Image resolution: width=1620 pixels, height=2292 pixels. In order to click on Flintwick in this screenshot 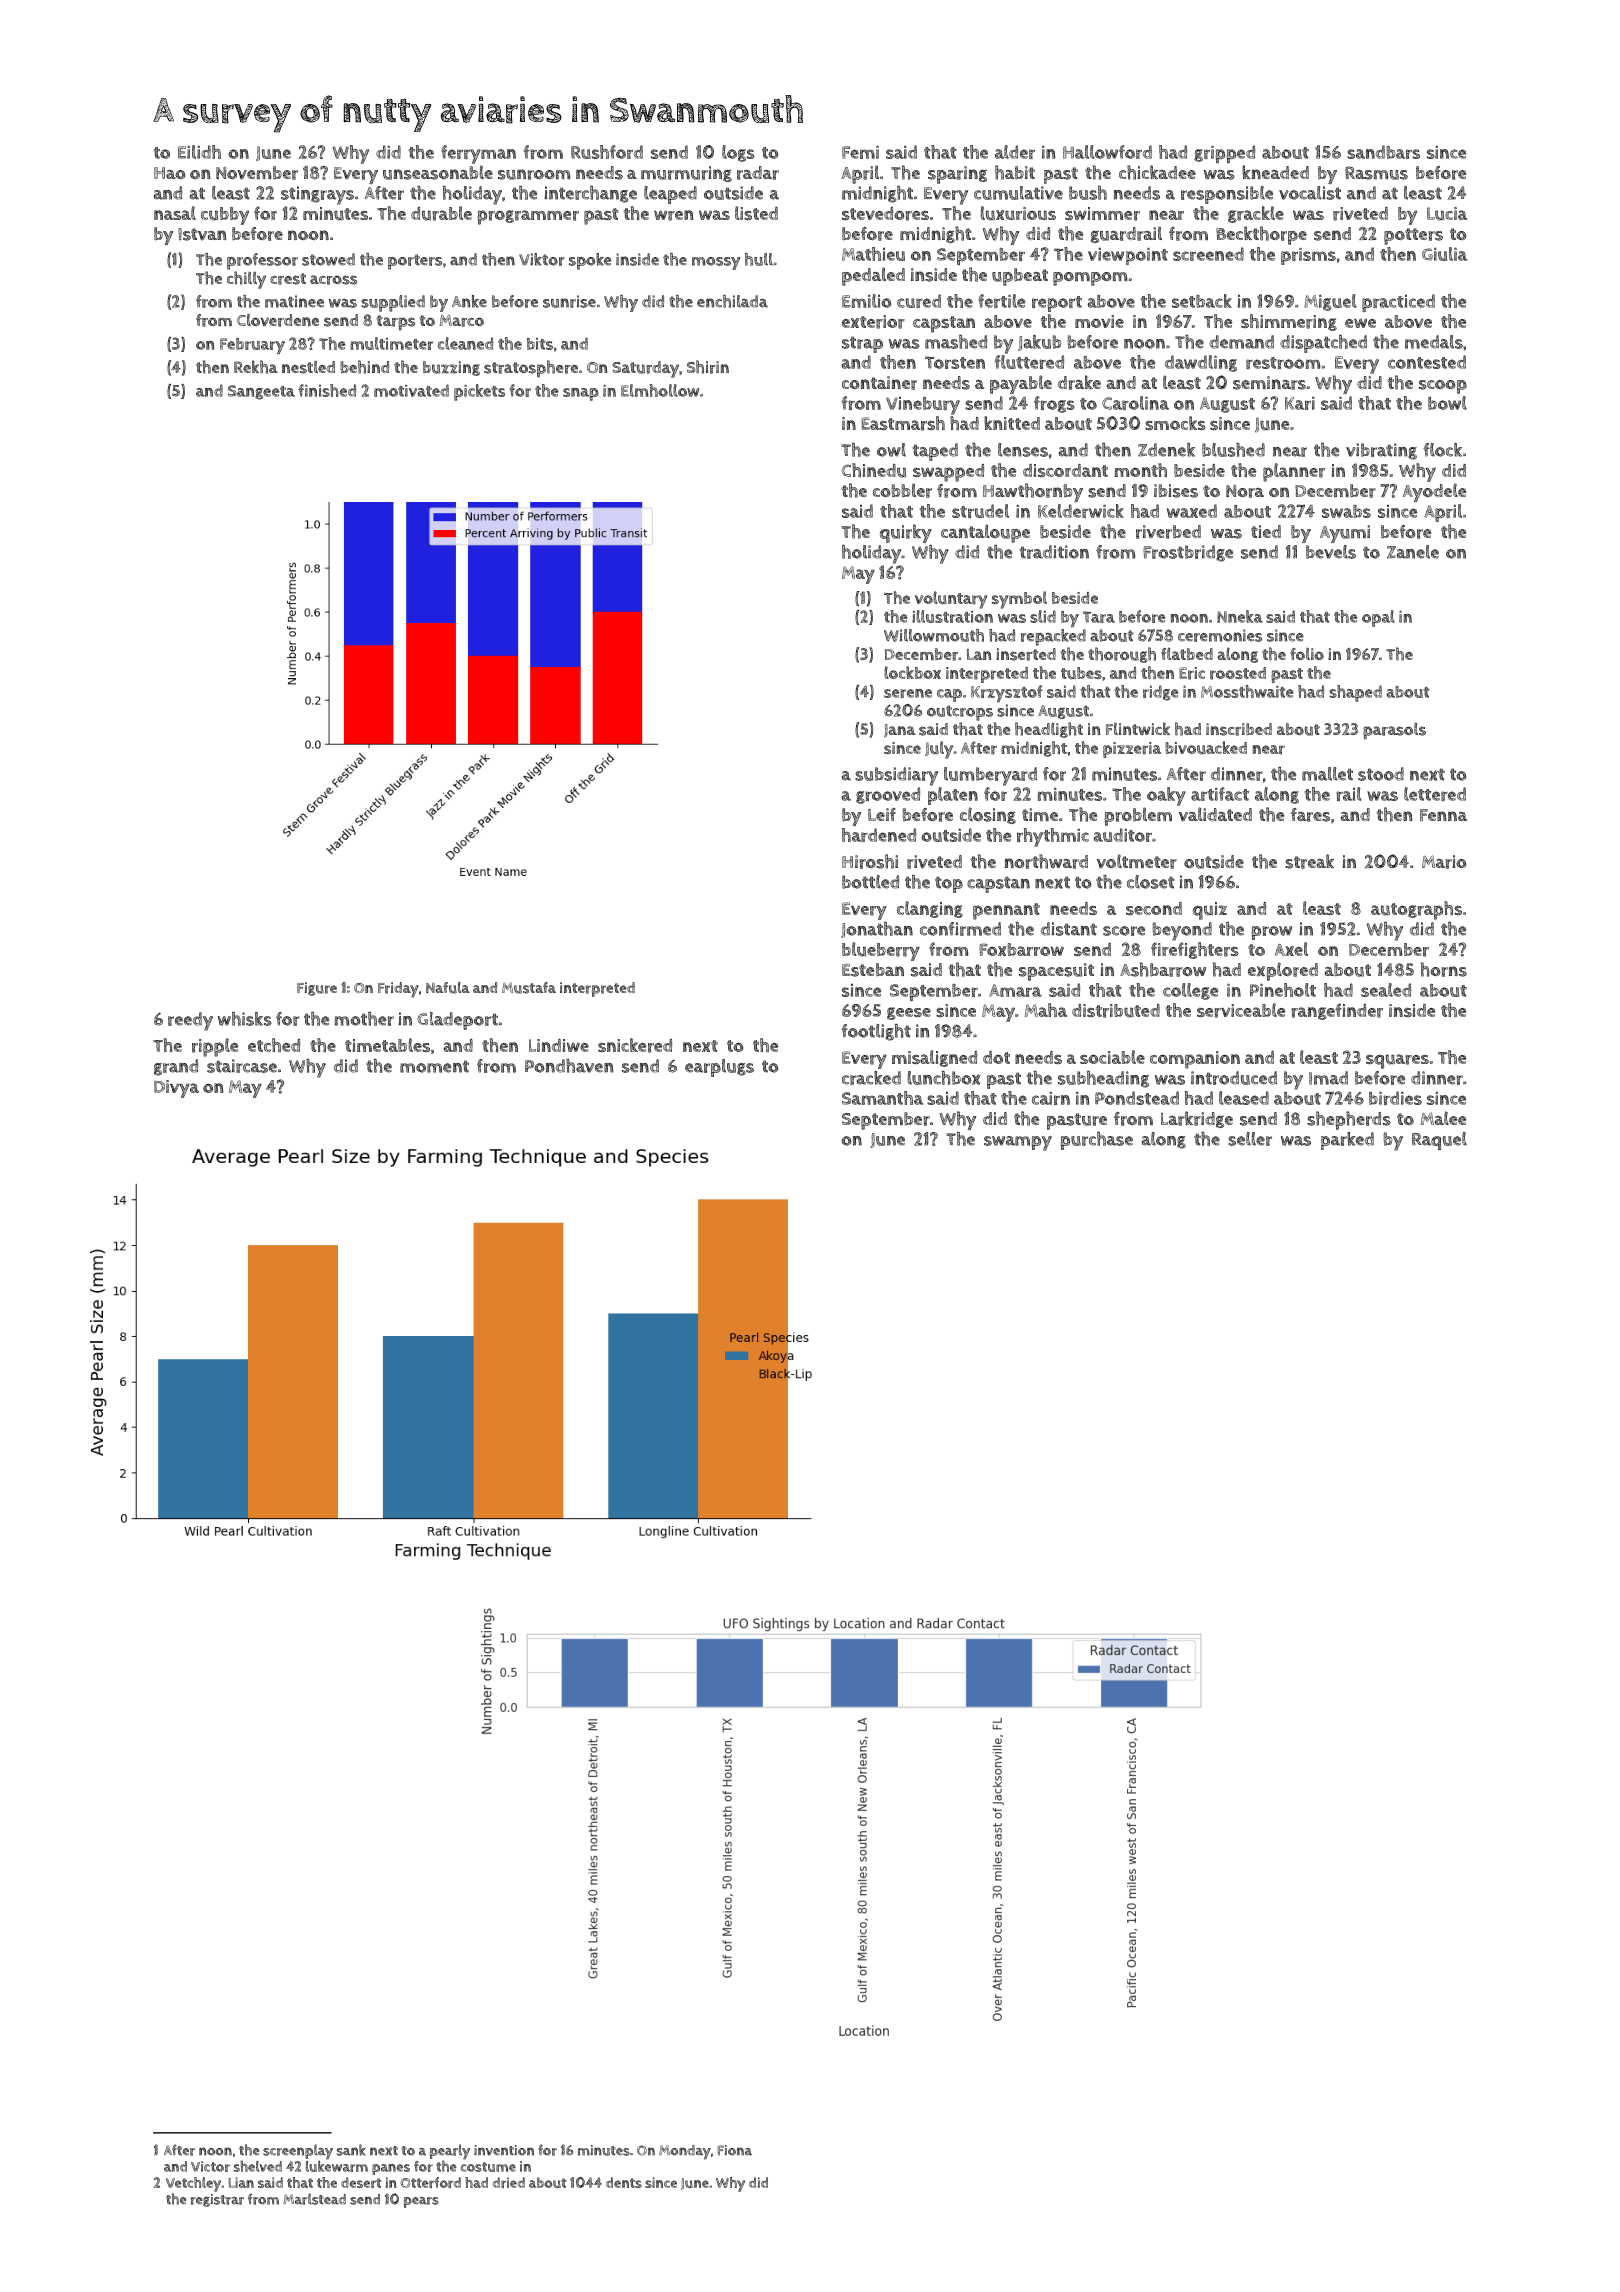, I will do `click(1138, 728)`.
